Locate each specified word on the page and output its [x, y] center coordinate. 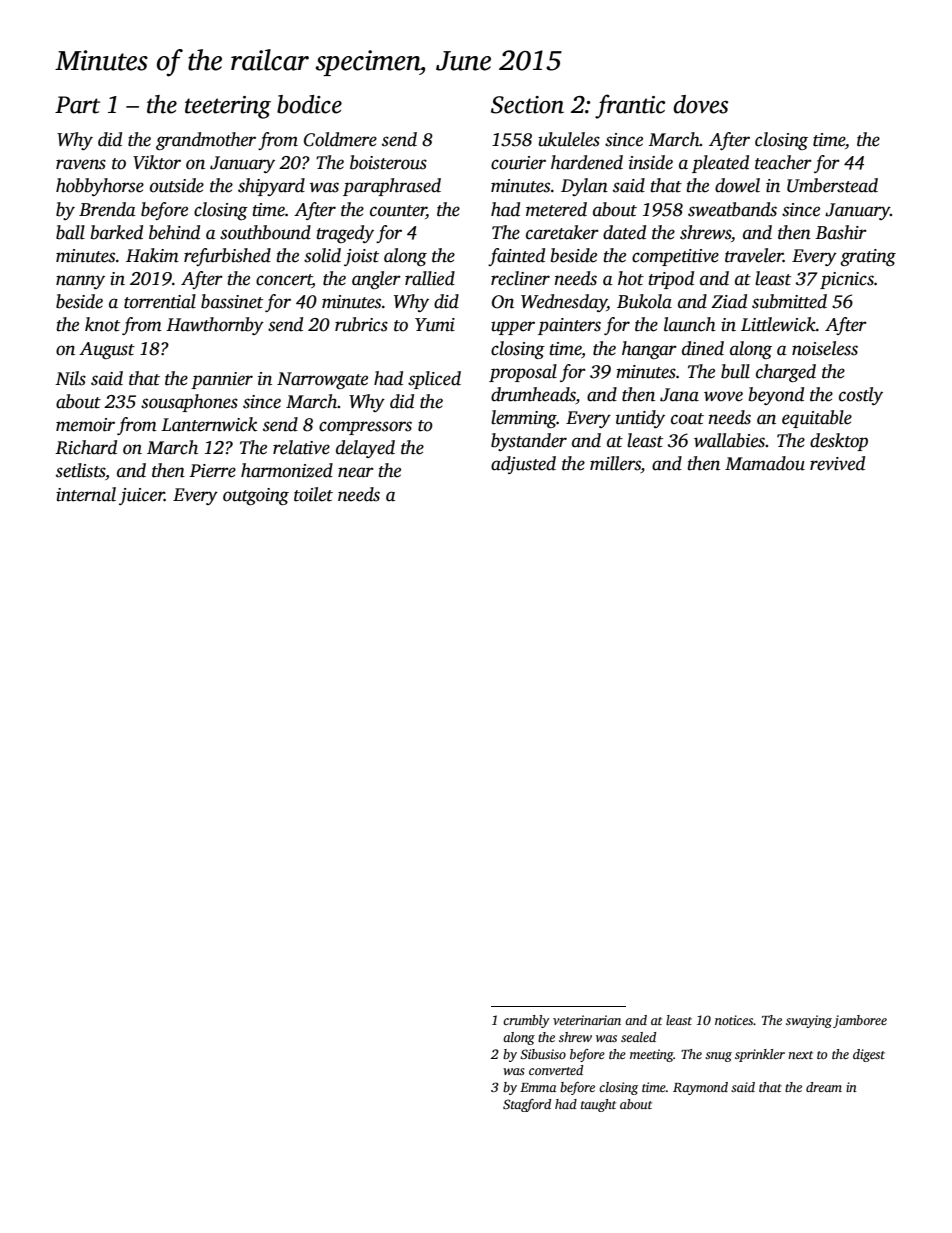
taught [598, 1105]
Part [77, 105]
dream [824, 1087]
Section [527, 105]
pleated [720, 164]
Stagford [527, 1105]
